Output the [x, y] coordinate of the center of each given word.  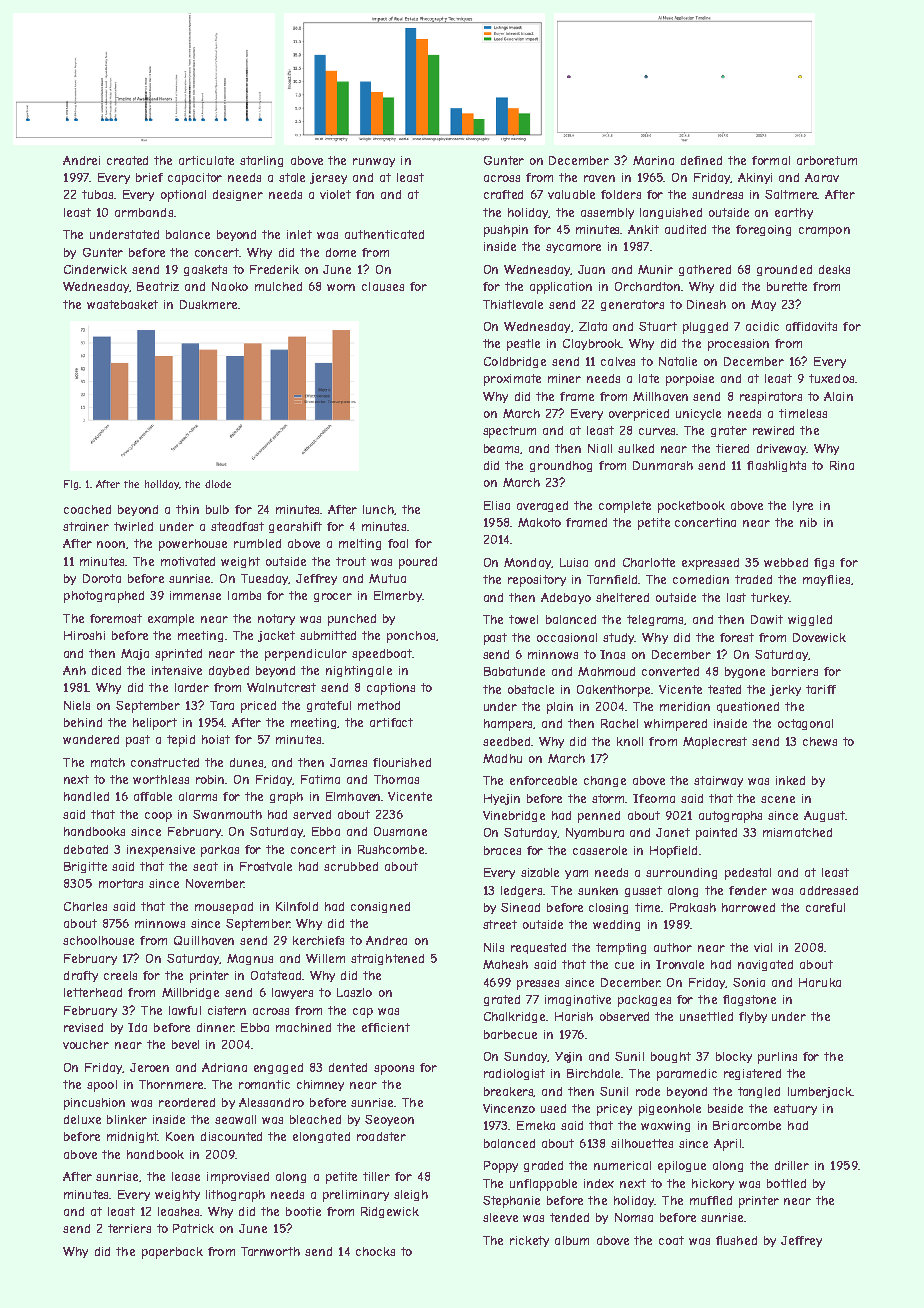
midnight [133, 1137]
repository [537, 581]
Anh [74, 670]
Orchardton [647, 286]
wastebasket [122, 304]
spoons [394, 1070]
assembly [607, 213]
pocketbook [691, 507]
